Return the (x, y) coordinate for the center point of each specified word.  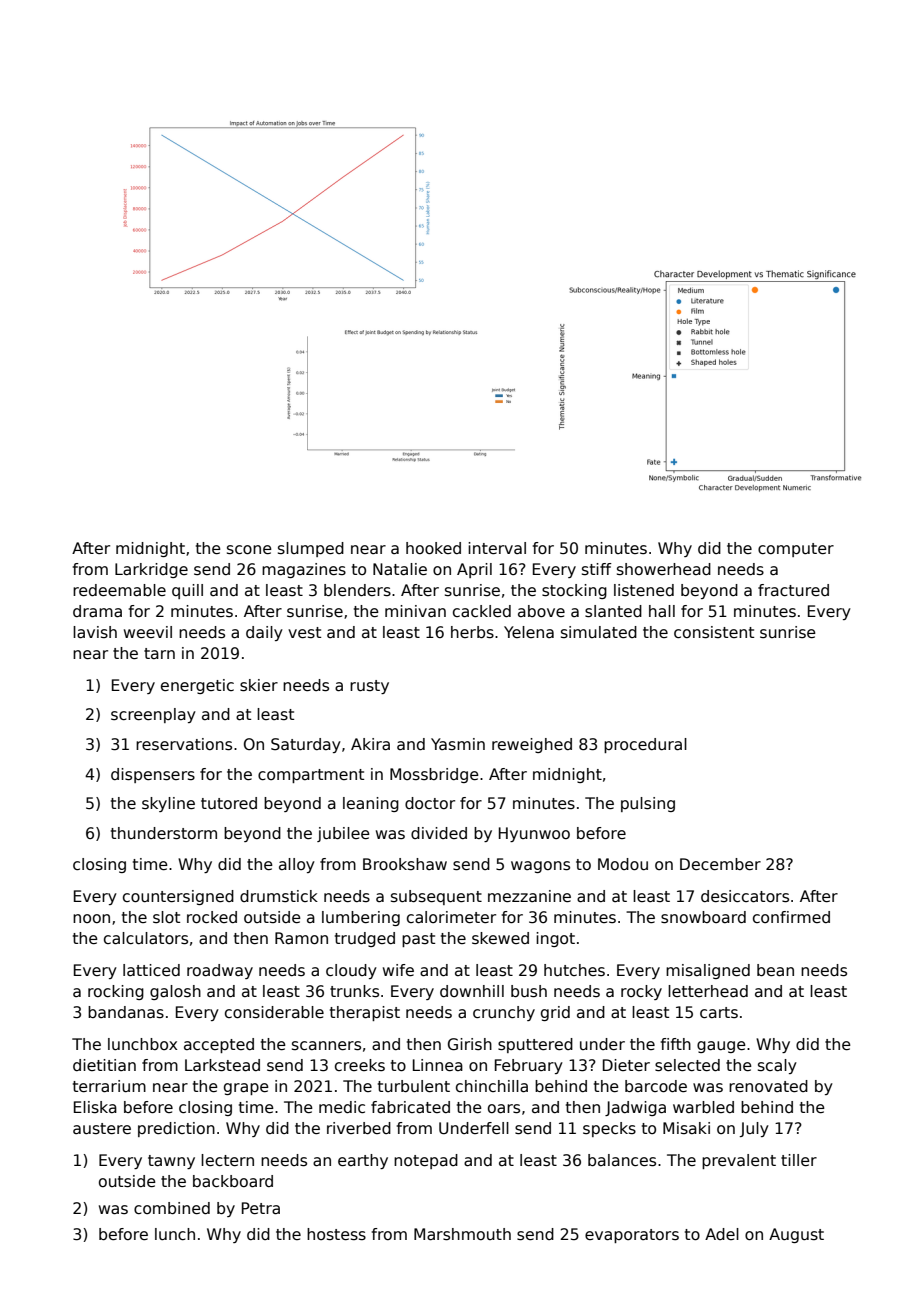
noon (91, 918)
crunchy (504, 1013)
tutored (229, 803)
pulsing (648, 804)
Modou (623, 864)
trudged (365, 939)
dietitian (104, 1065)
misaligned (708, 971)
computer (796, 550)
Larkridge (151, 570)
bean (775, 970)
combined (172, 1208)
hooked (433, 548)
